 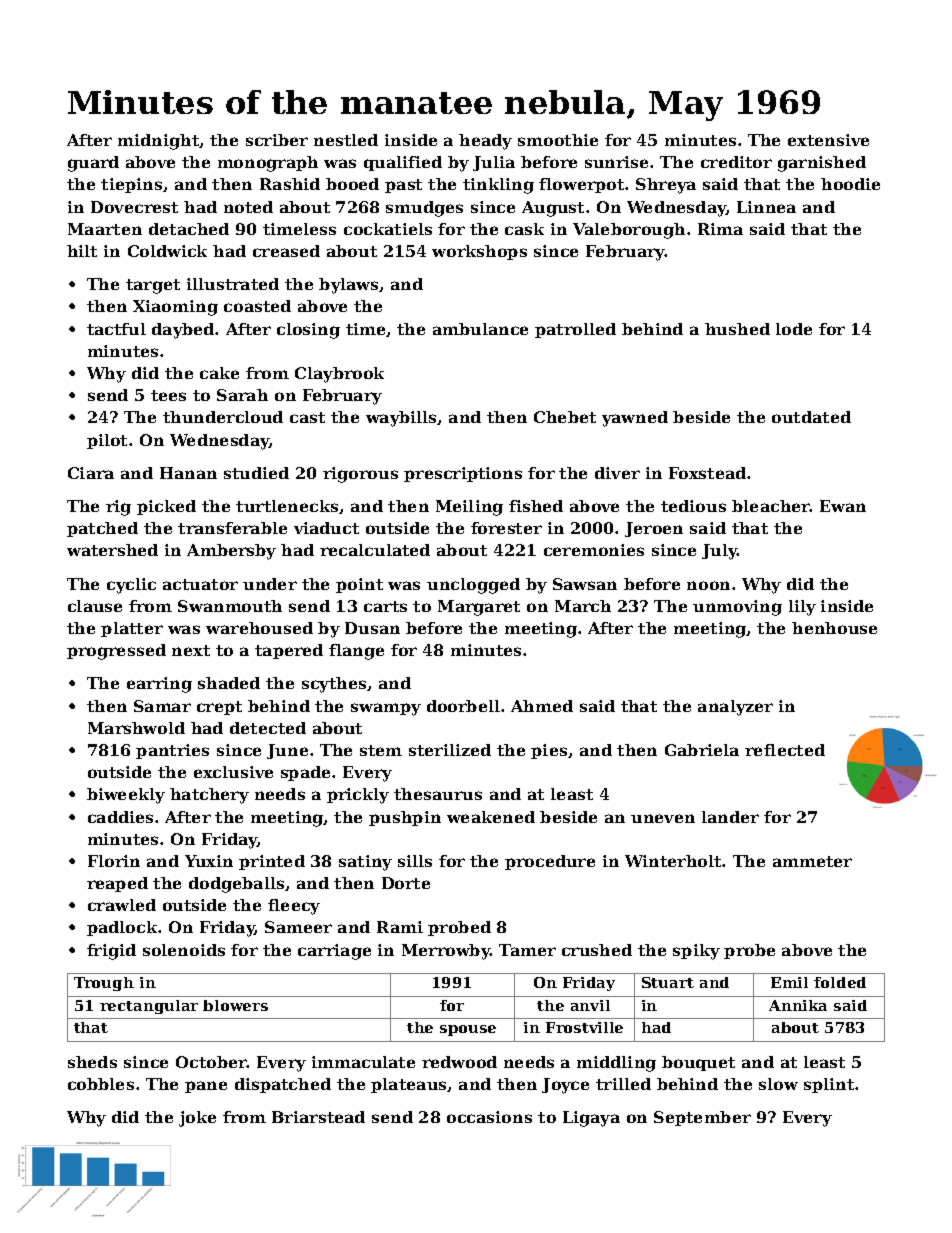 I want to click on folded, so click(x=840, y=982).
